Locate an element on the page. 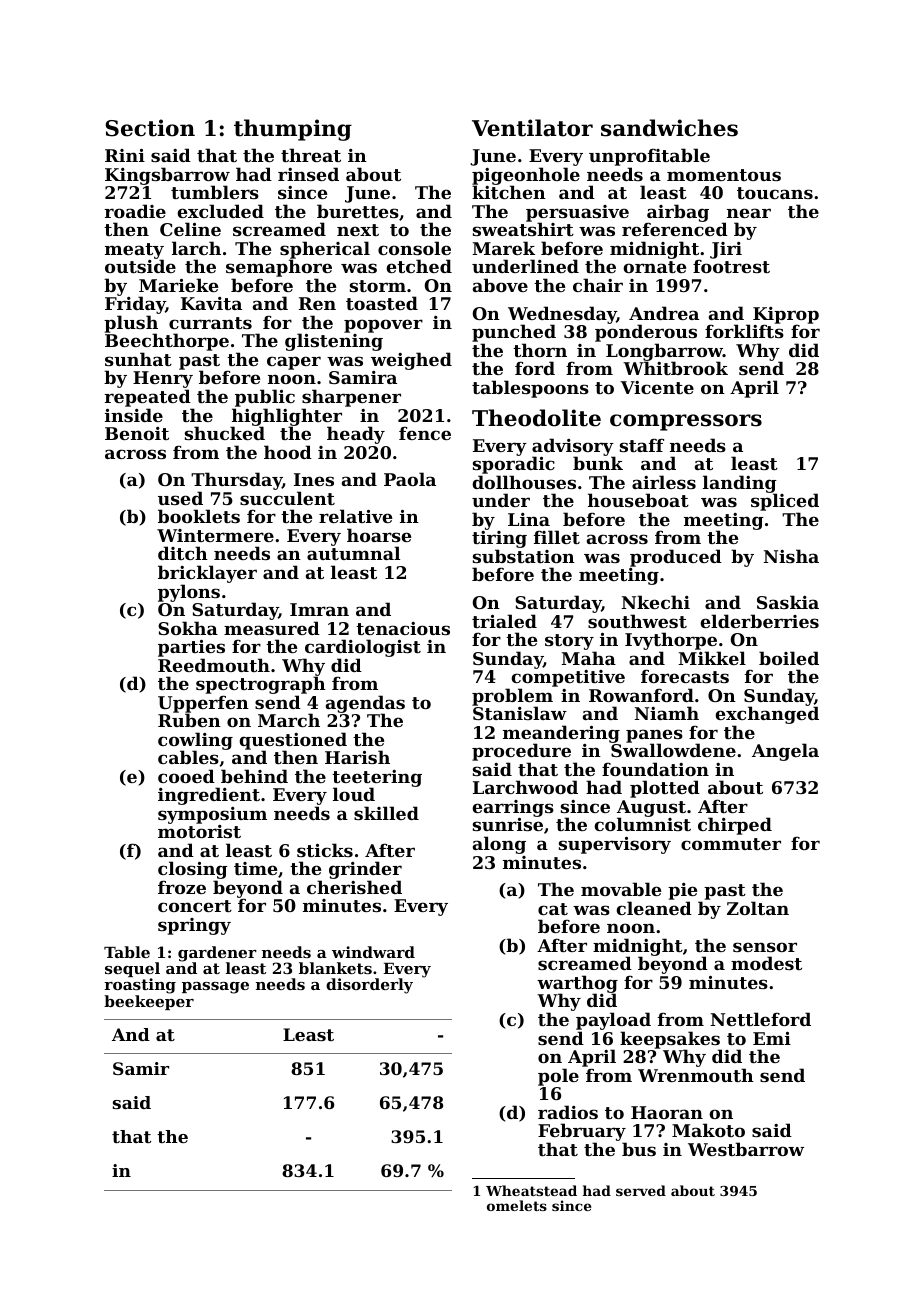 The image size is (924, 1308). Sokha is located at coordinates (188, 628).
